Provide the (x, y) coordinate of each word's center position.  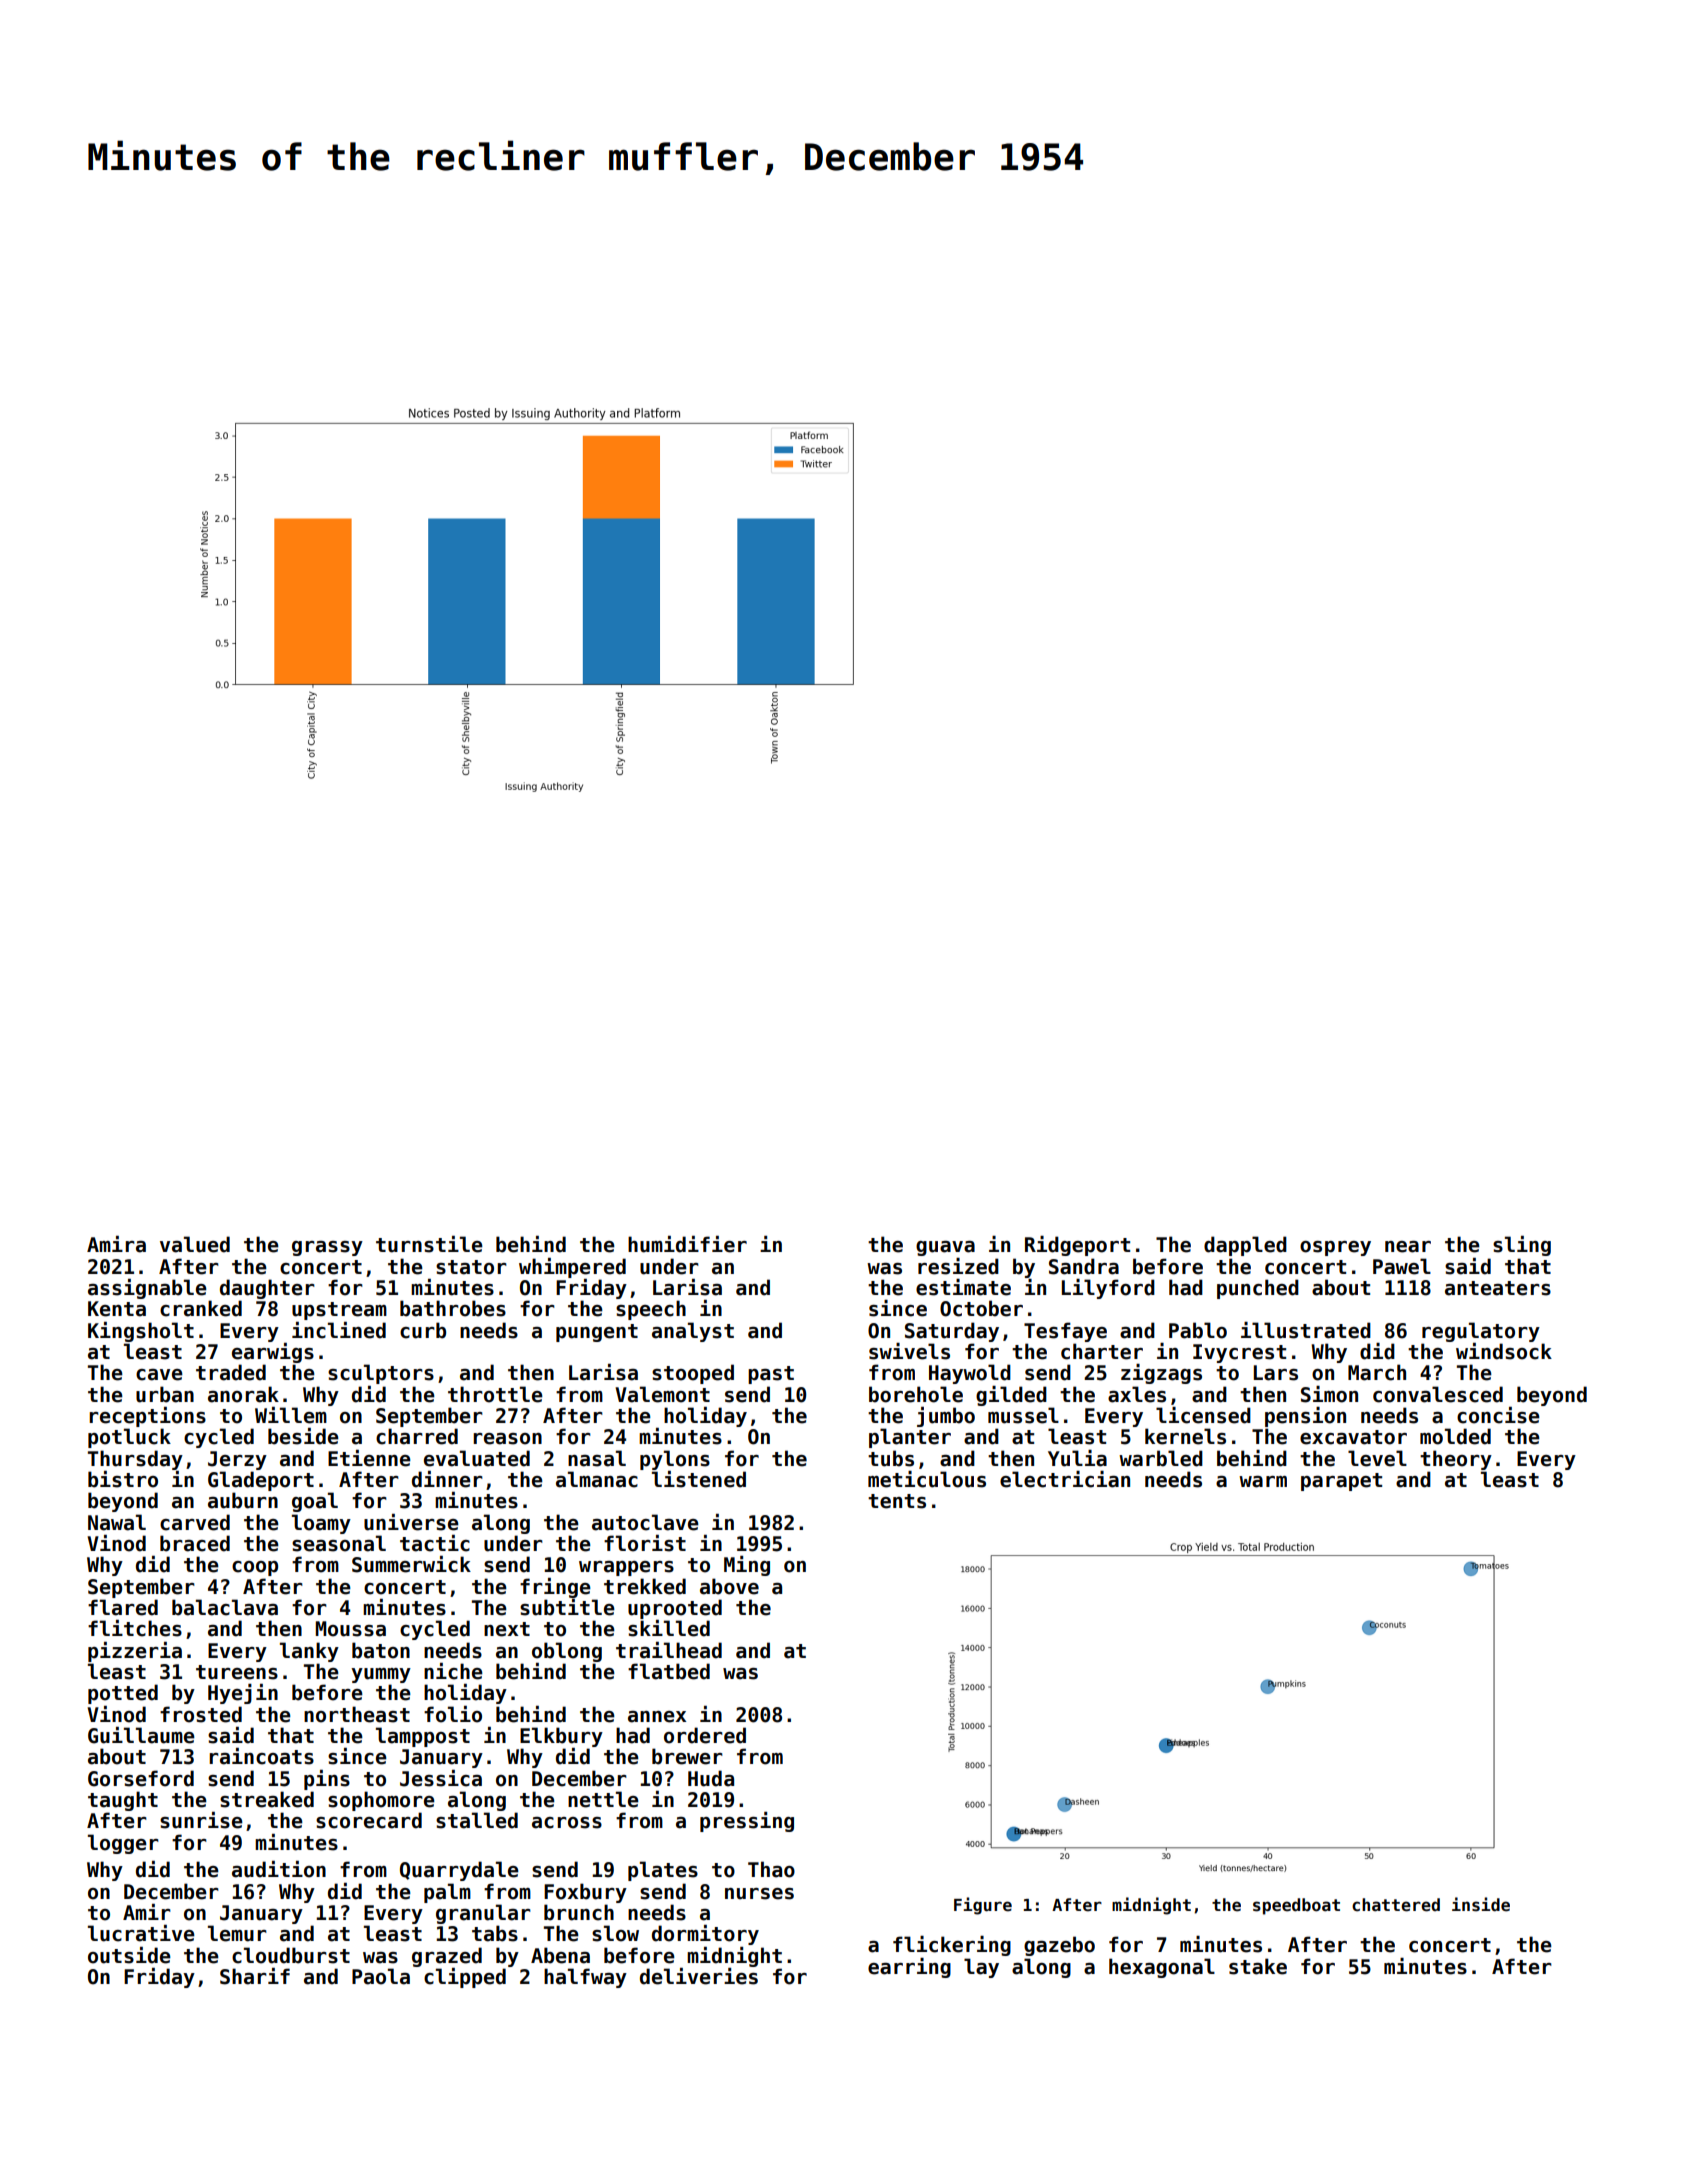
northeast (357, 1714)
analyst (693, 1332)
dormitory (705, 1935)
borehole (916, 1394)
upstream (339, 1311)
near (1408, 1247)
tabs (495, 1933)
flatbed (669, 1671)
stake (1258, 1966)
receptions (147, 1417)
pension (1305, 1417)
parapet (1341, 1482)
